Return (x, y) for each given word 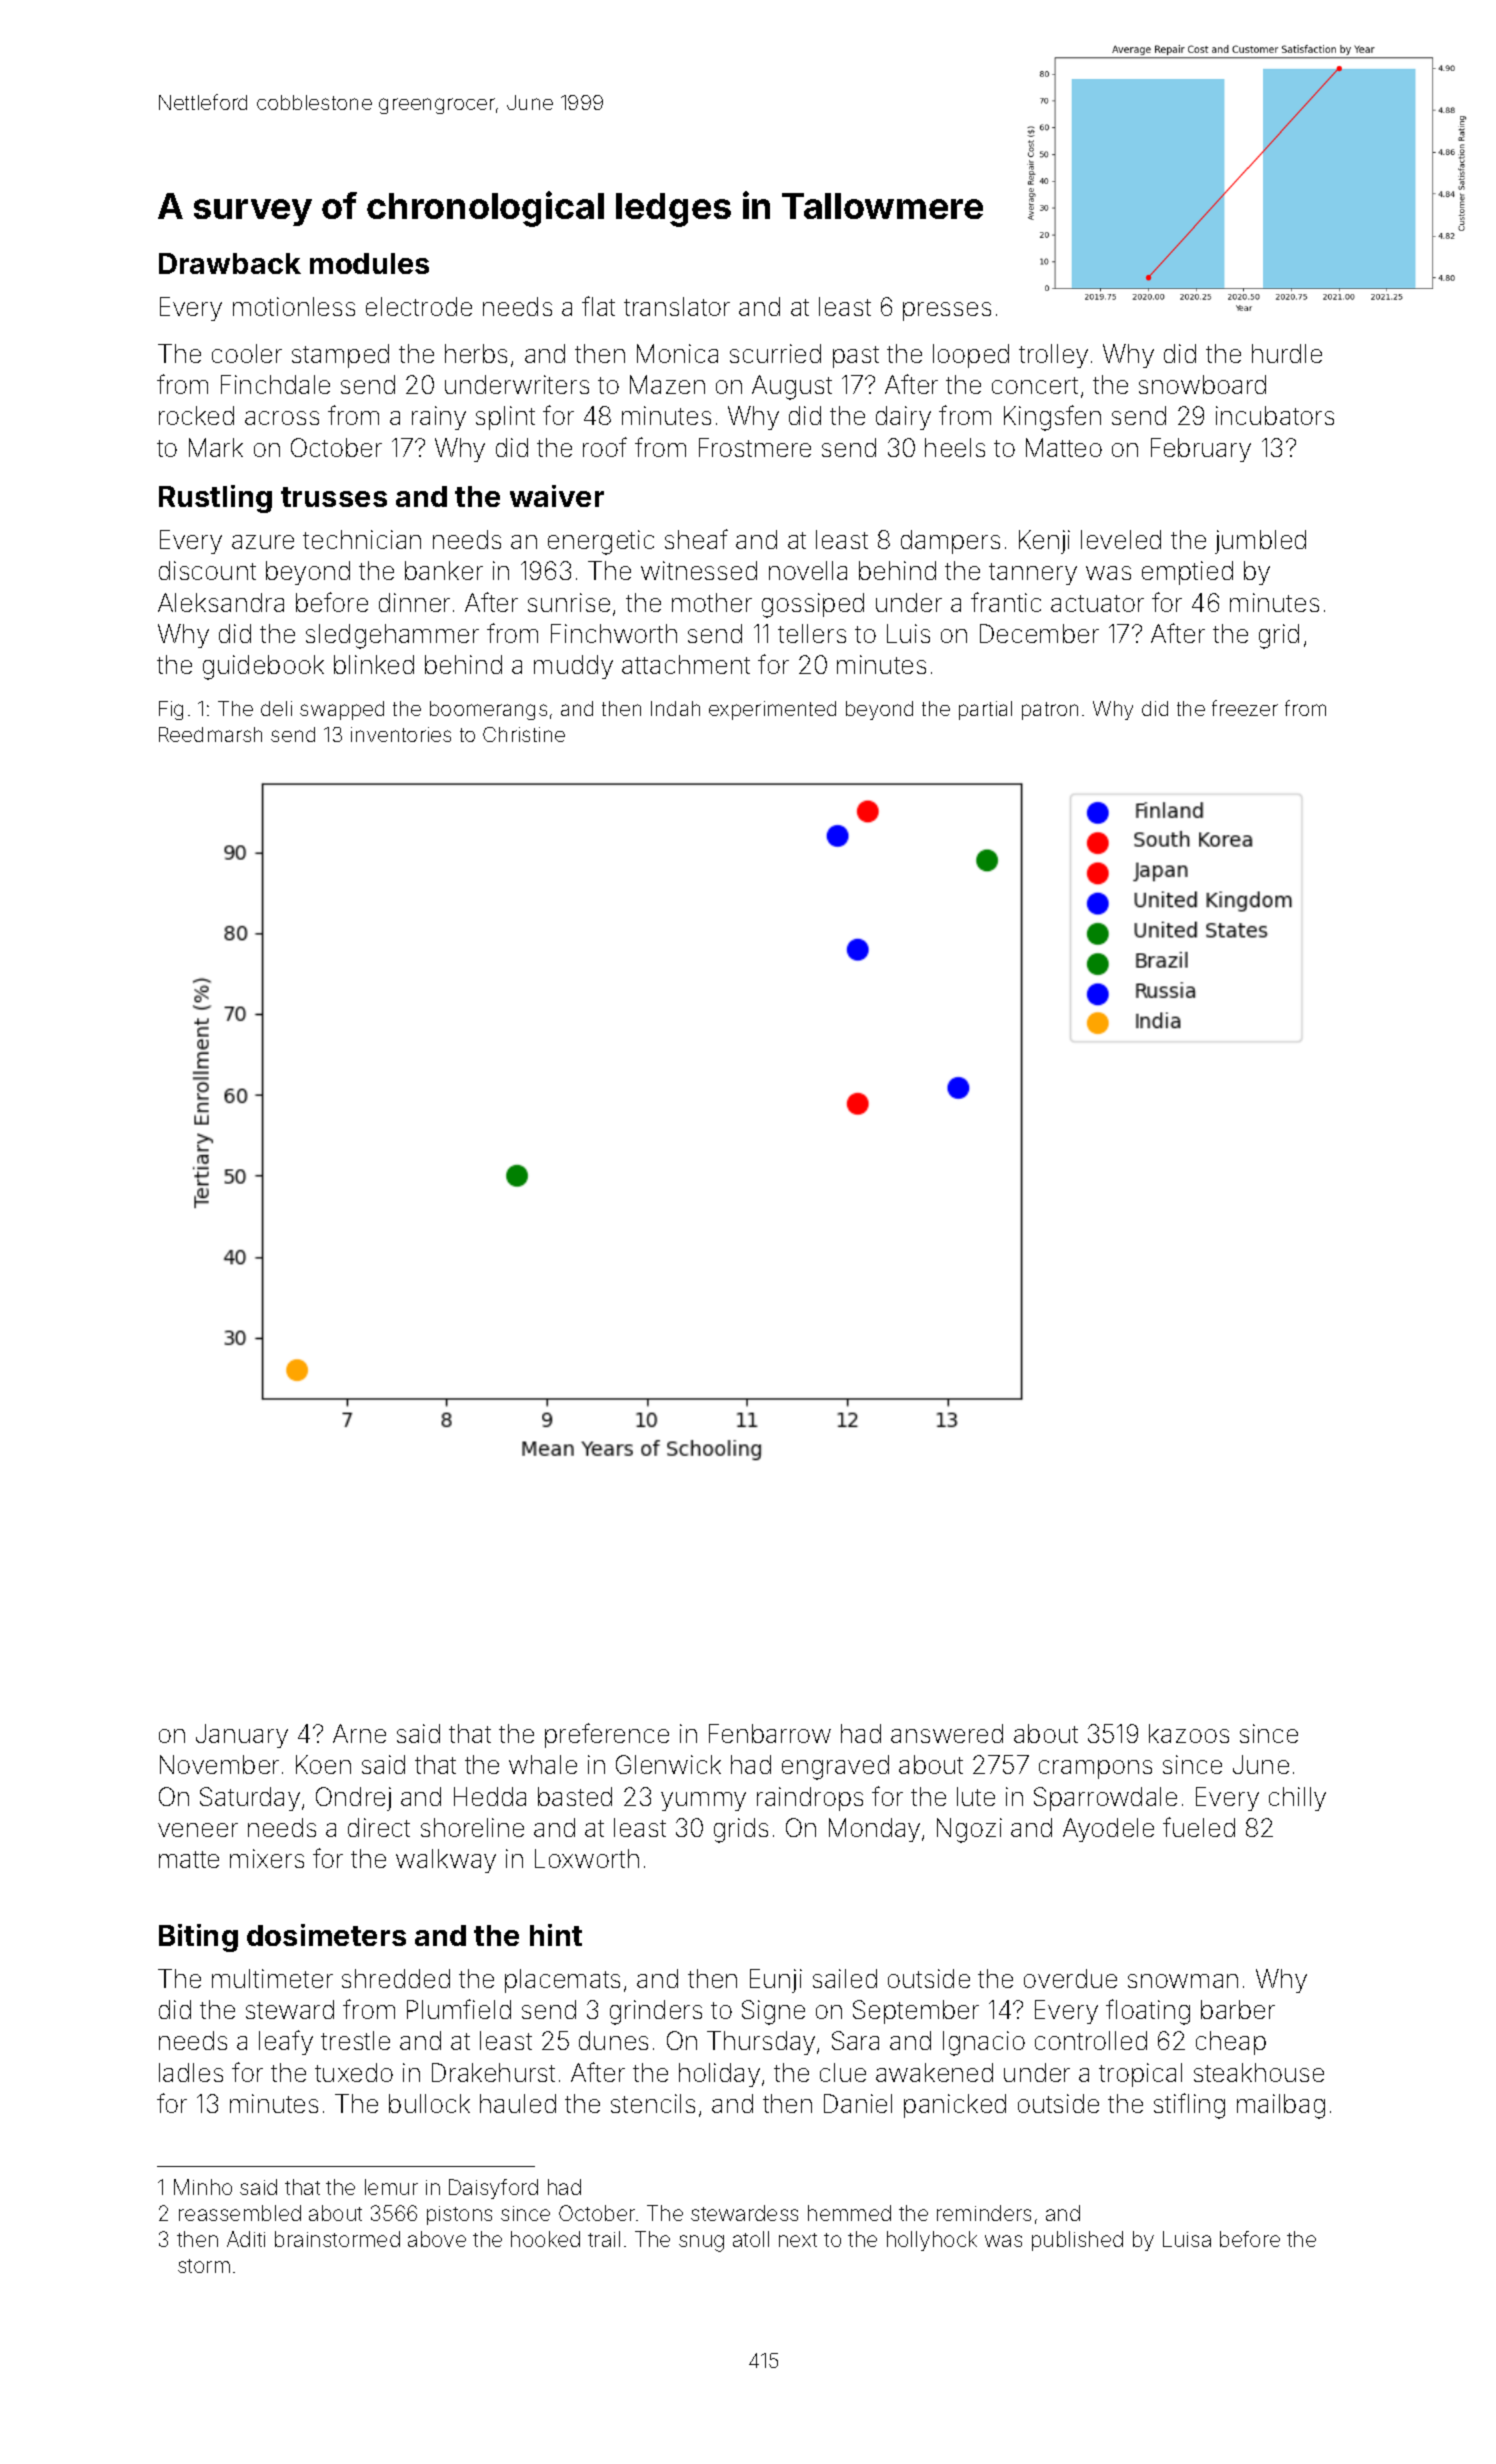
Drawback (230, 263)
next (798, 2240)
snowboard (1202, 384)
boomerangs (488, 710)
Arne (359, 1733)
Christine (524, 734)
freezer (1245, 708)
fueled (1199, 1827)
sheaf (696, 539)
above (437, 2239)
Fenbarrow (770, 1733)
